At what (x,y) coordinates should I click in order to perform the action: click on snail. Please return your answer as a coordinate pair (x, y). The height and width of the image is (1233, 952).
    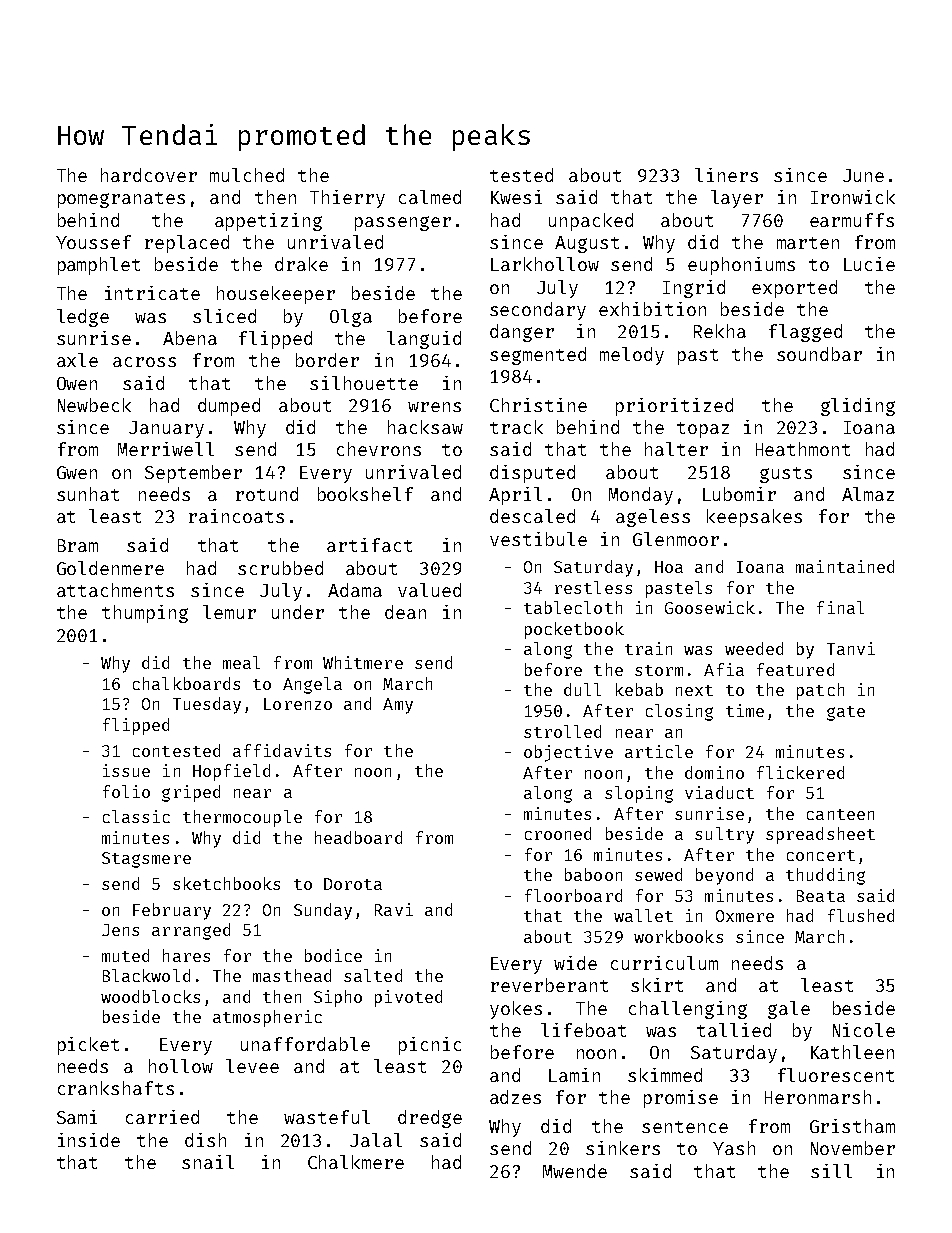
    Looking at the image, I should click on (208, 1162).
